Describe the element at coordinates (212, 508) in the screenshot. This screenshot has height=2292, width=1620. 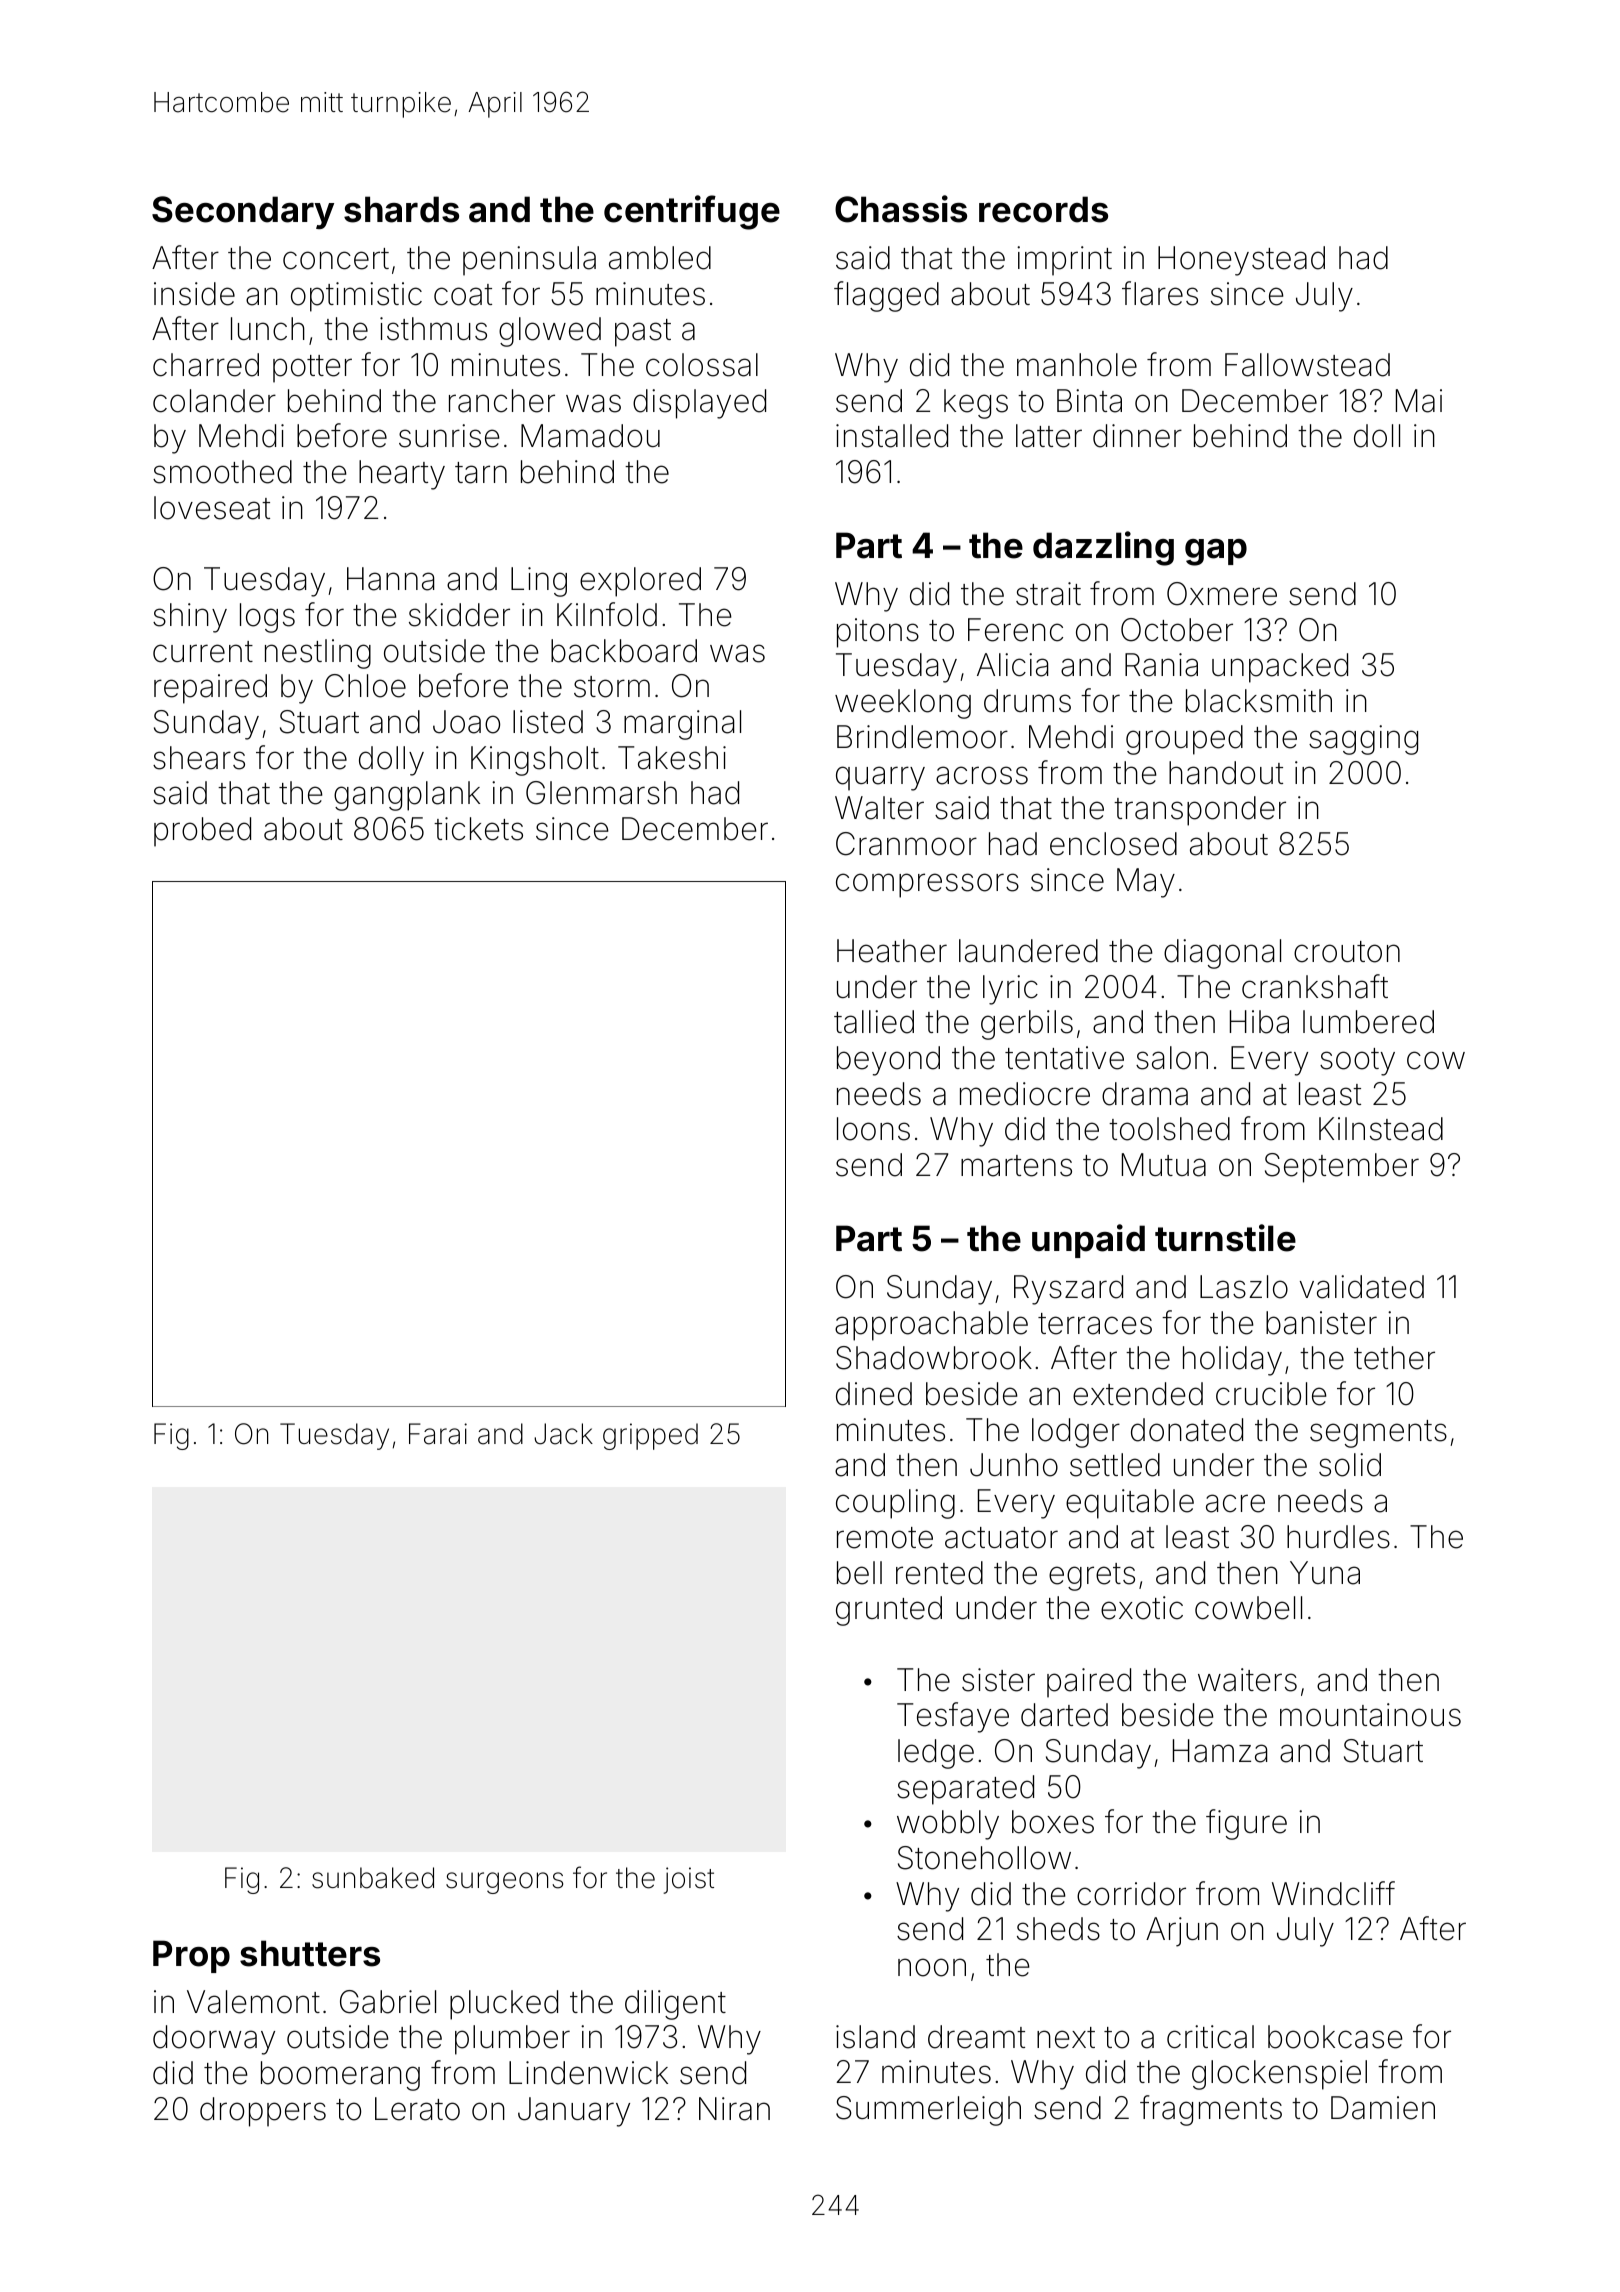
I see `loveseat` at that location.
